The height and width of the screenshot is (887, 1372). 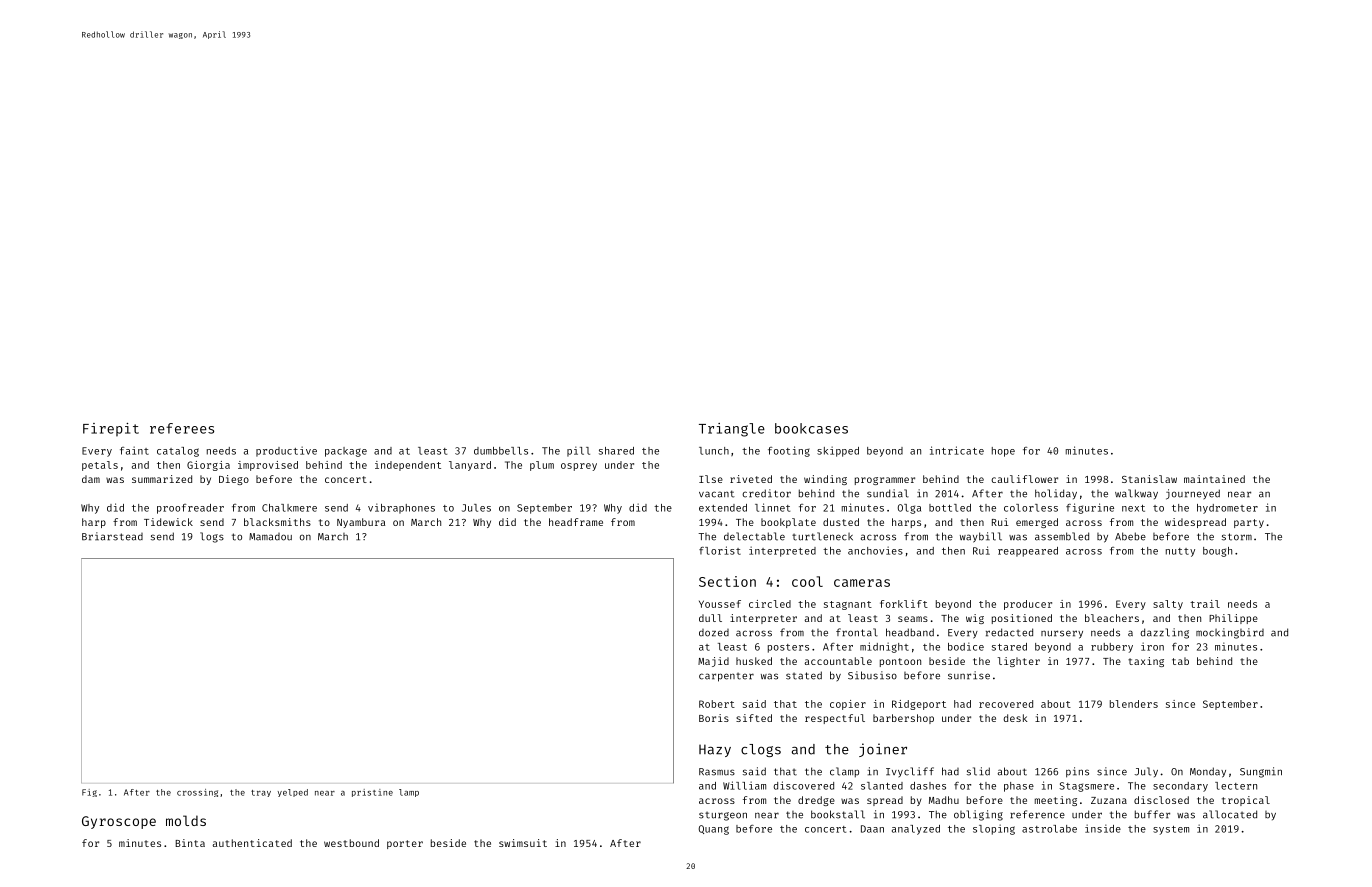 What do you see at coordinates (782, 551) in the screenshot?
I see `interpreted` at bounding box center [782, 551].
